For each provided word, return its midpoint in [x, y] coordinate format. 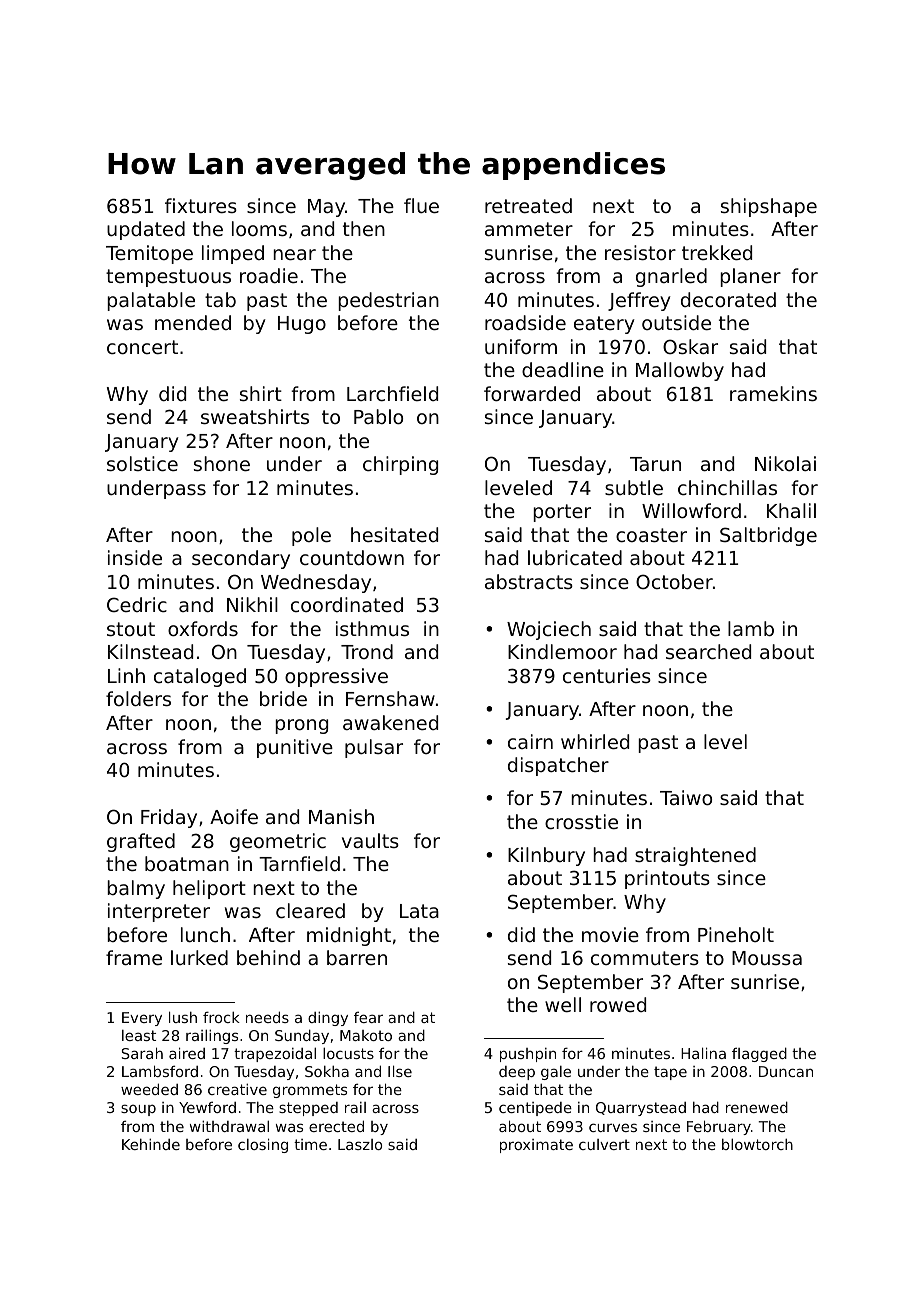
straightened [695, 856]
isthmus [372, 628]
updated [146, 230]
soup [138, 1110]
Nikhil [252, 604]
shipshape [769, 207]
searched [708, 651]
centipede [535, 1109]
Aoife [234, 816]
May [326, 208]
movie [610, 934]
